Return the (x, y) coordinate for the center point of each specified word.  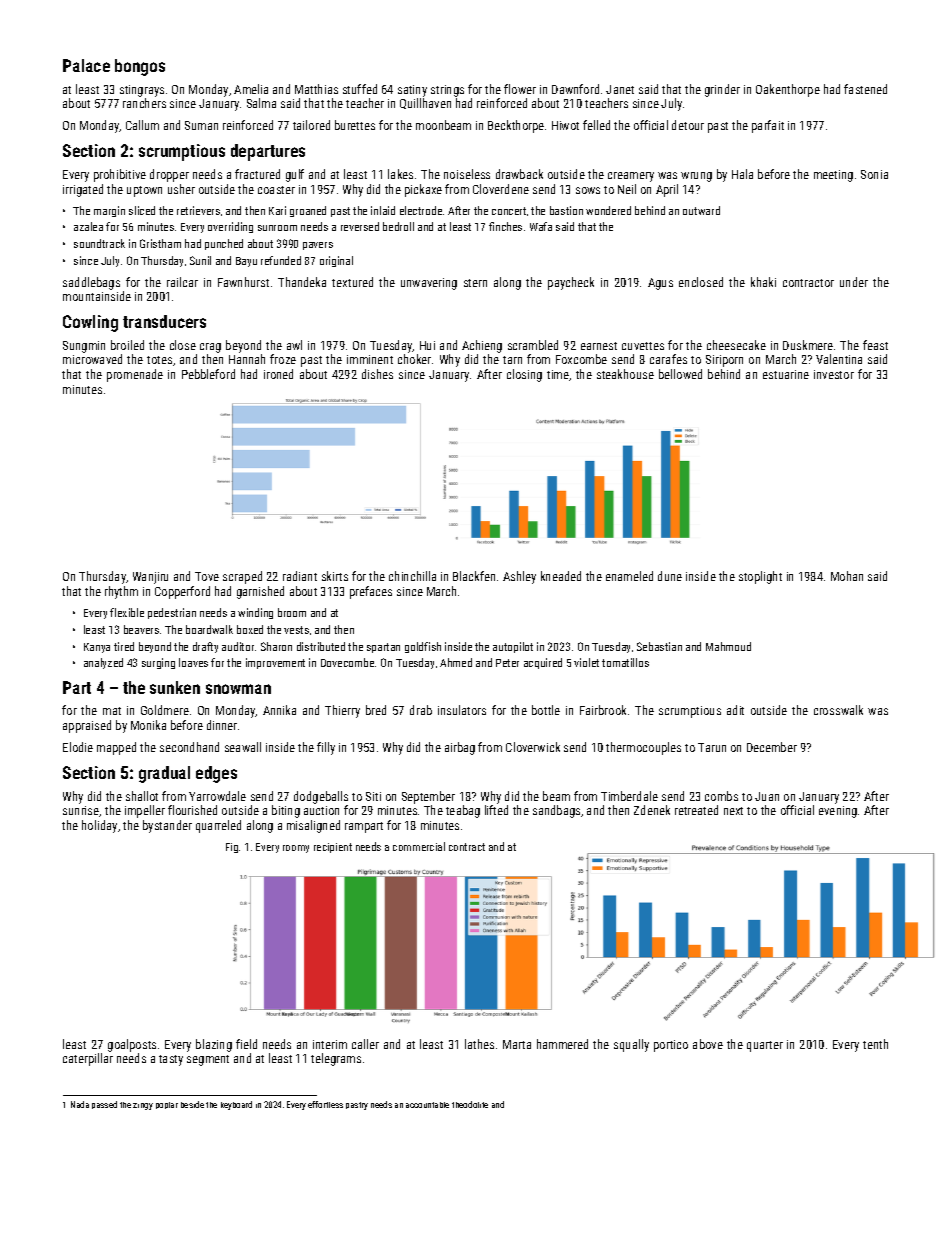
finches (505, 226)
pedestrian (172, 613)
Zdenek (652, 810)
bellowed (680, 374)
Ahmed (456, 662)
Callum (142, 125)
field (246, 1044)
